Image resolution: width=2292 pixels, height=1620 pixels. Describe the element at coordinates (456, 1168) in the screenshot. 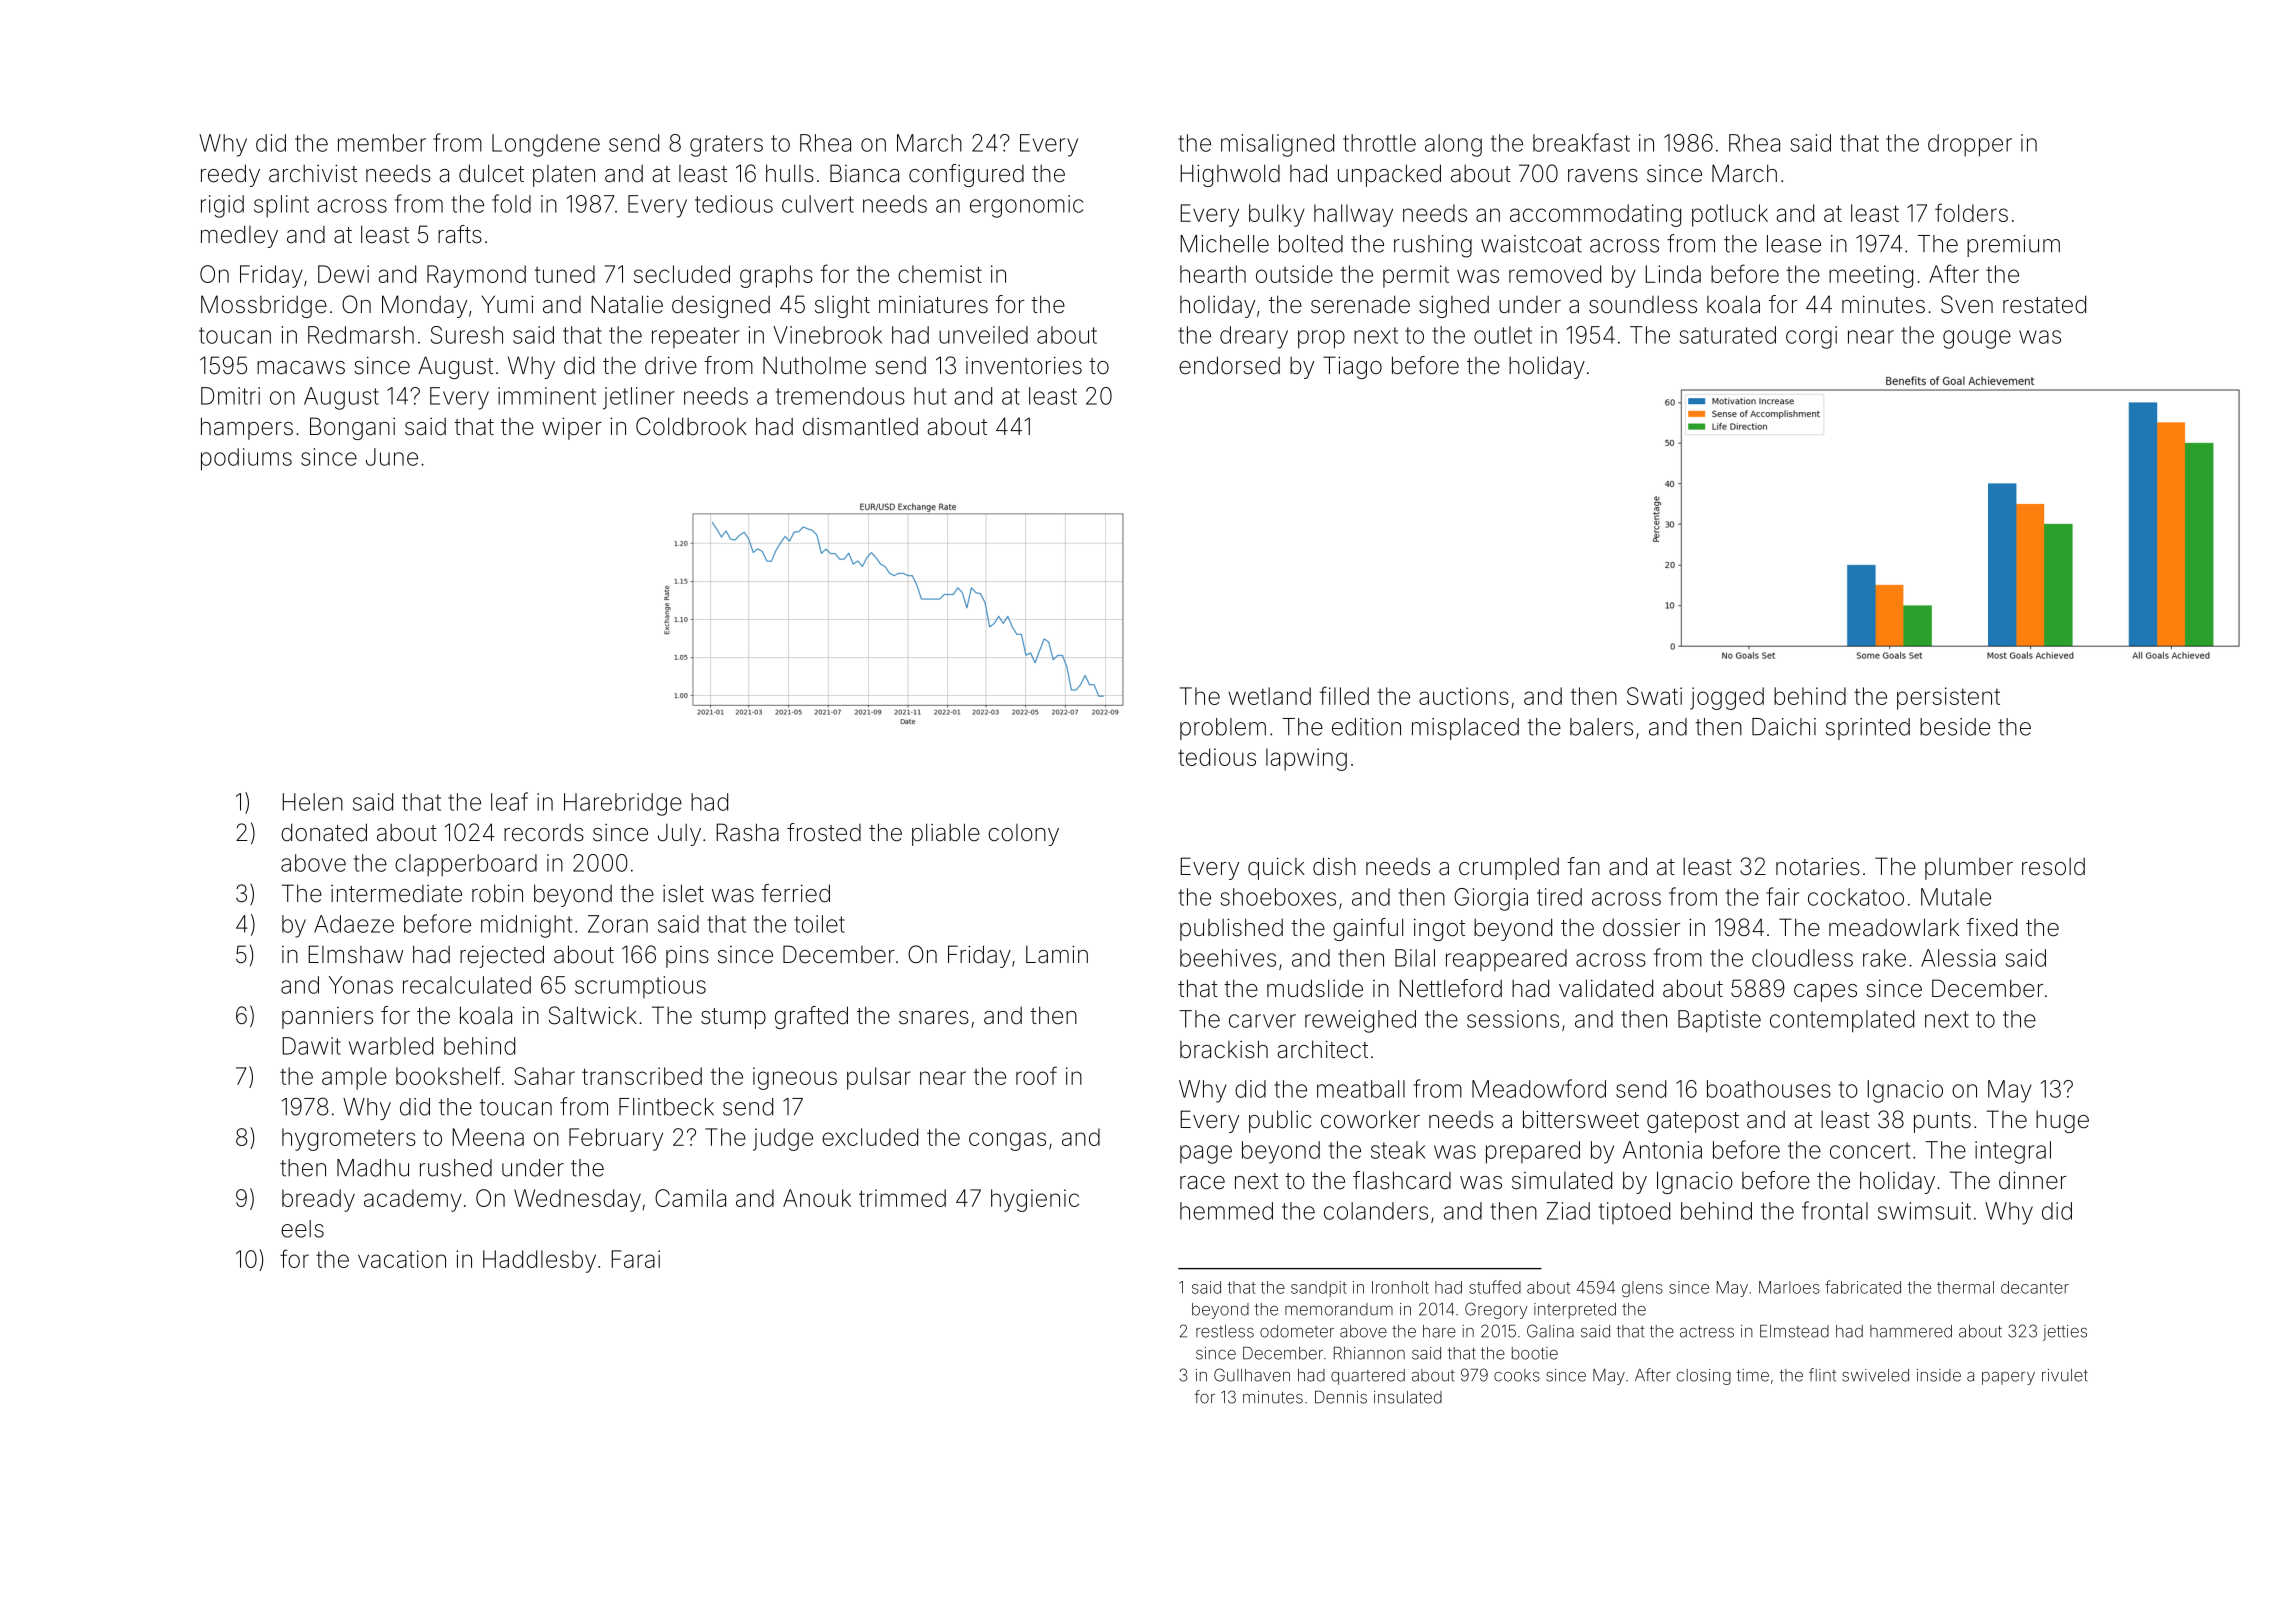

I see `rushed` at that location.
